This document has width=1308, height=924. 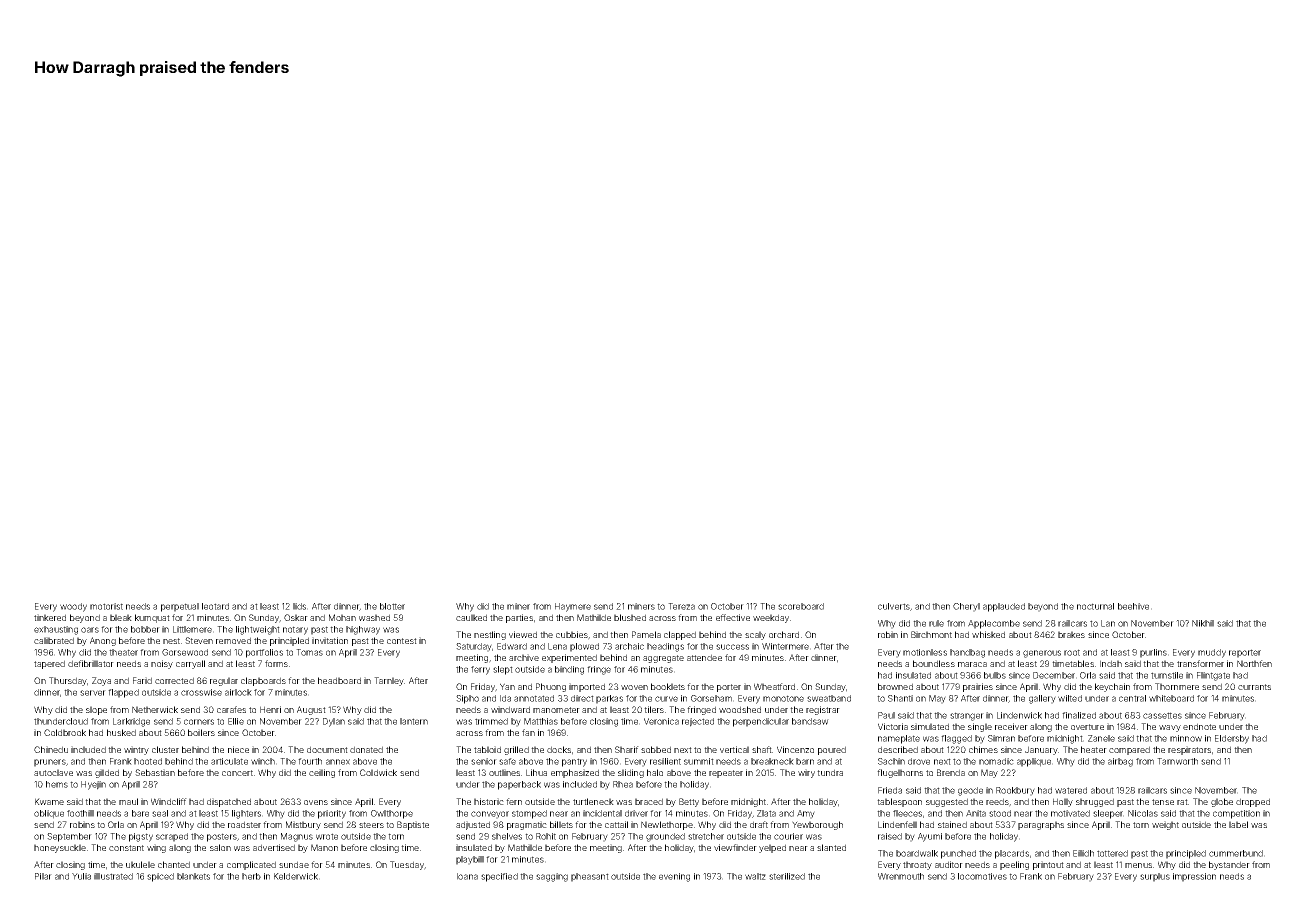 I want to click on Nikhil, so click(x=1203, y=623).
